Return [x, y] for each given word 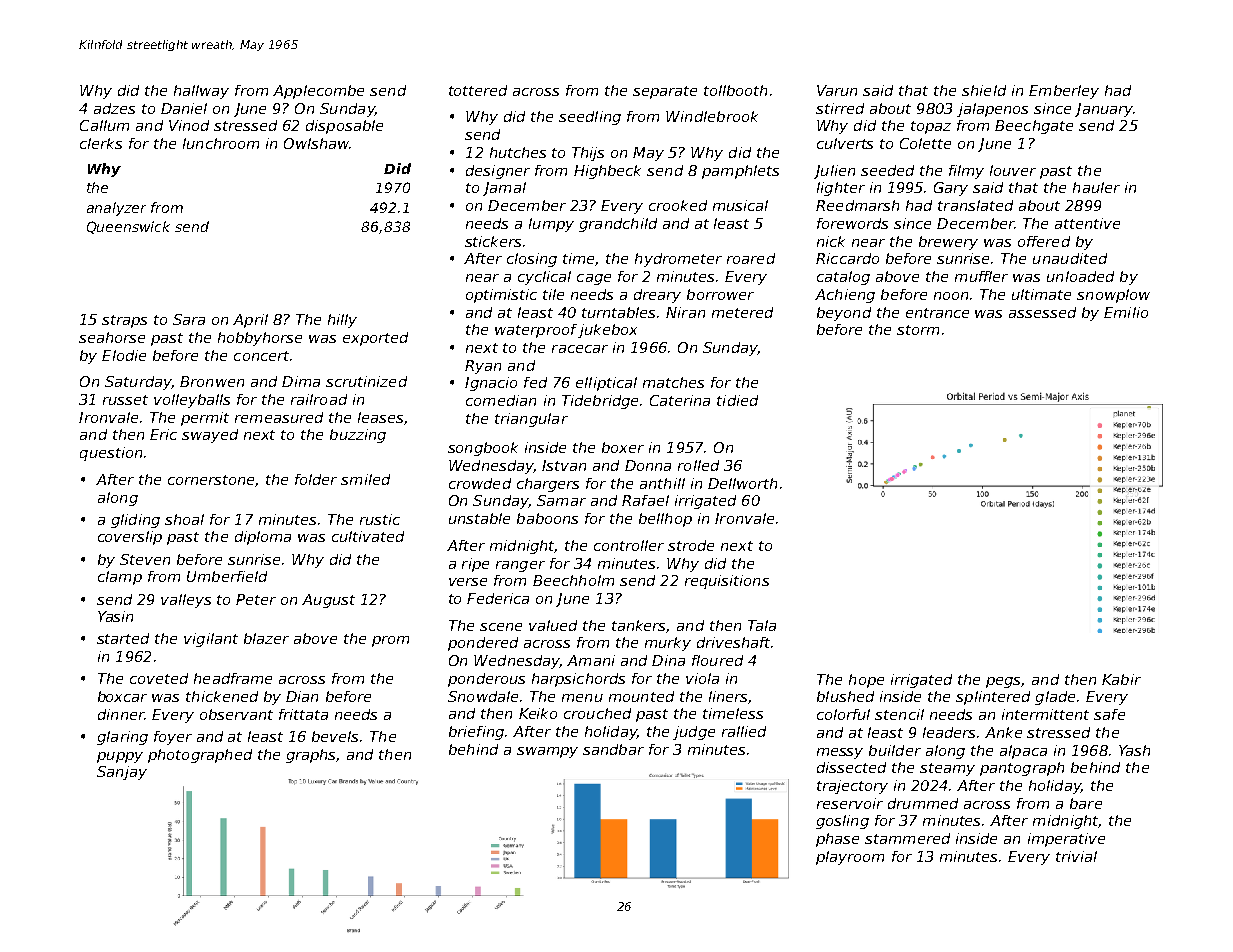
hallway [201, 92]
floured [717, 660]
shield [984, 90]
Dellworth [742, 483]
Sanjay [122, 773]
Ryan [483, 367]
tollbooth [735, 90]
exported [375, 339]
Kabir [1121, 679]
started [123, 638]
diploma [263, 538]
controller [629, 545]
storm [918, 330]
